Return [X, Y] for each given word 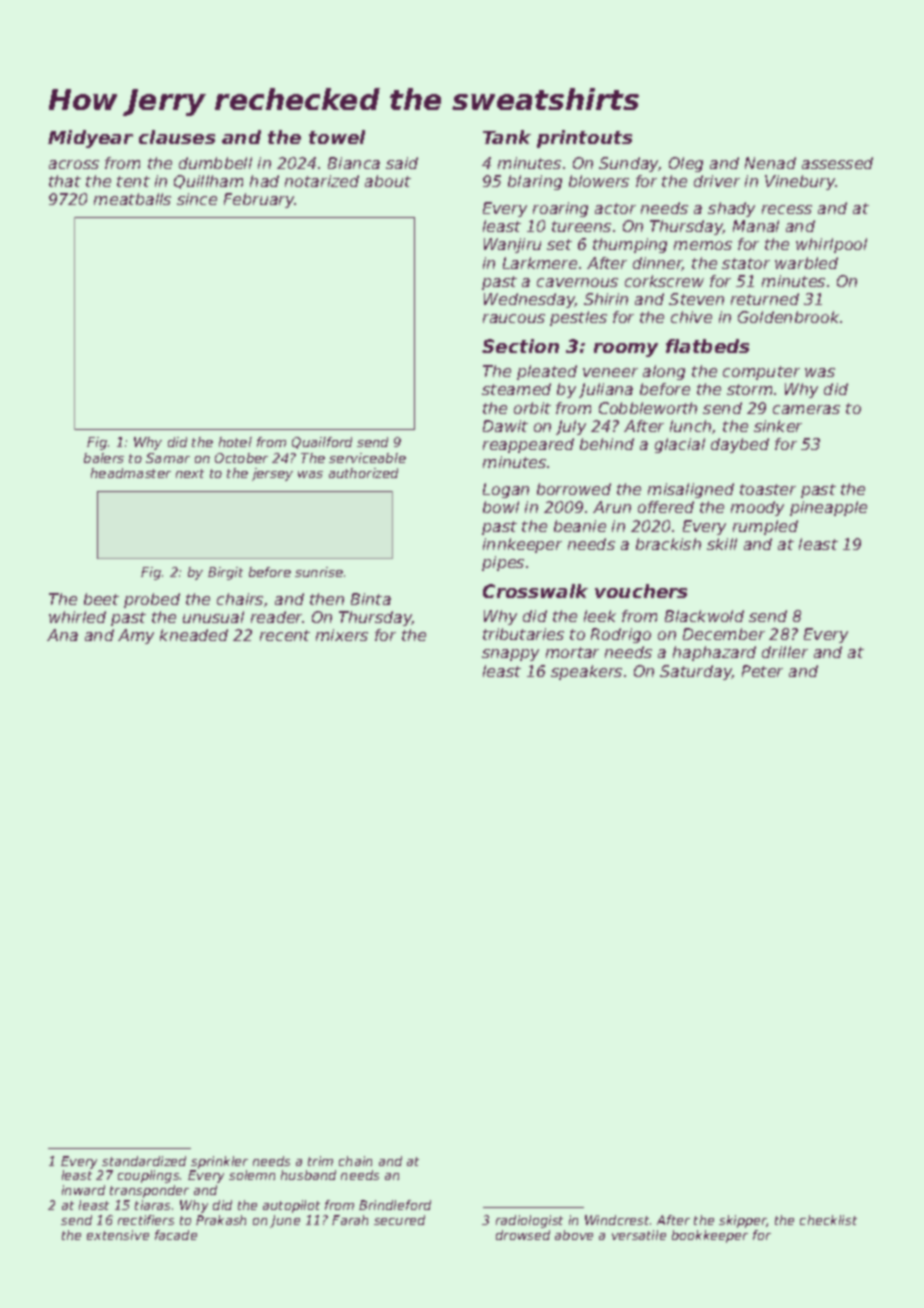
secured [399, 1220]
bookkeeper [710, 1236]
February [259, 200]
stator [746, 263]
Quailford [322, 443]
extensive [118, 1235]
